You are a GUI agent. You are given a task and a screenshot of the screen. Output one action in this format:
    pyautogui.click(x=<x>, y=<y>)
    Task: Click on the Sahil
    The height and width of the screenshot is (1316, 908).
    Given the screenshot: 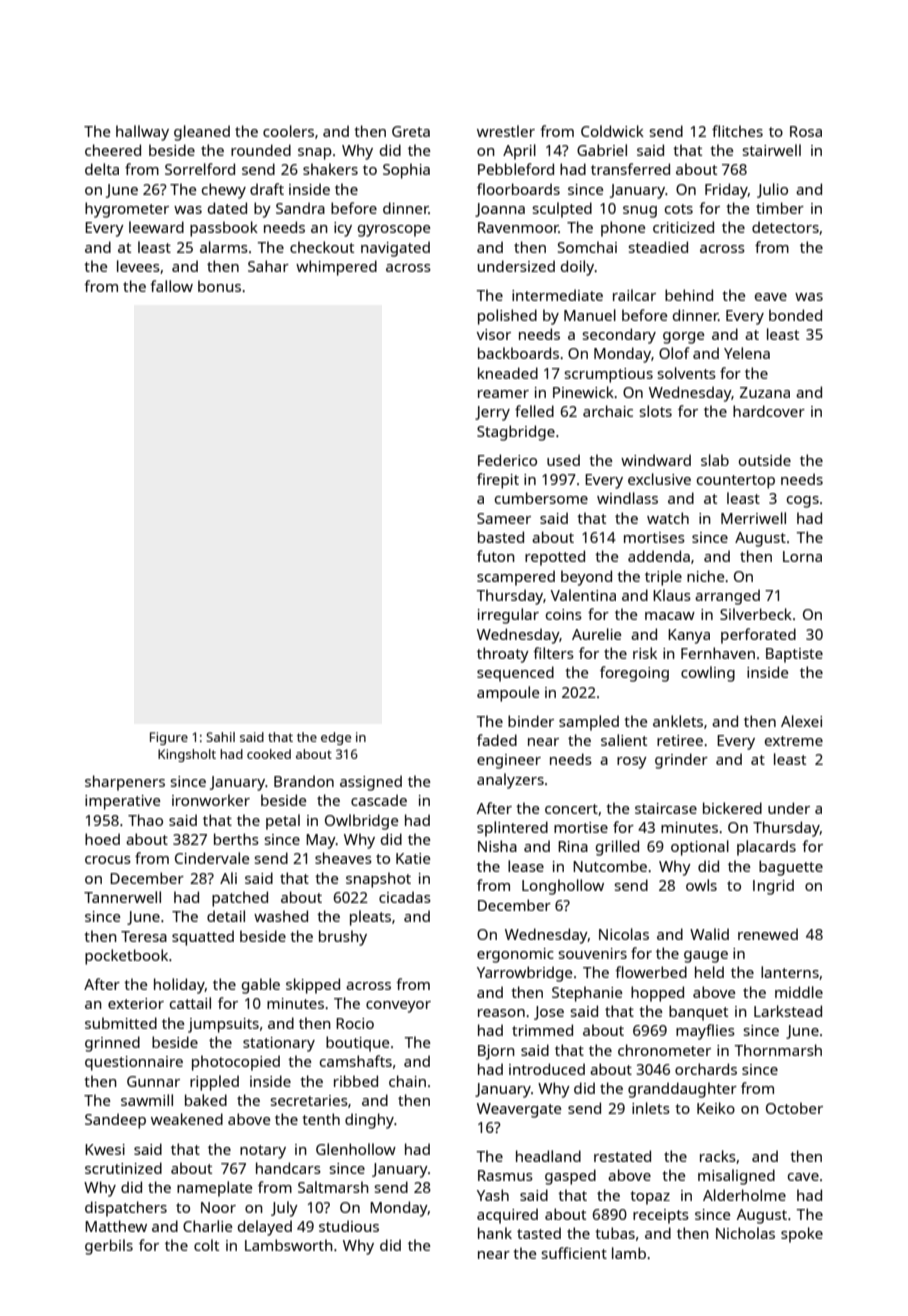 What is the action you would take?
    pyautogui.click(x=220, y=737)
